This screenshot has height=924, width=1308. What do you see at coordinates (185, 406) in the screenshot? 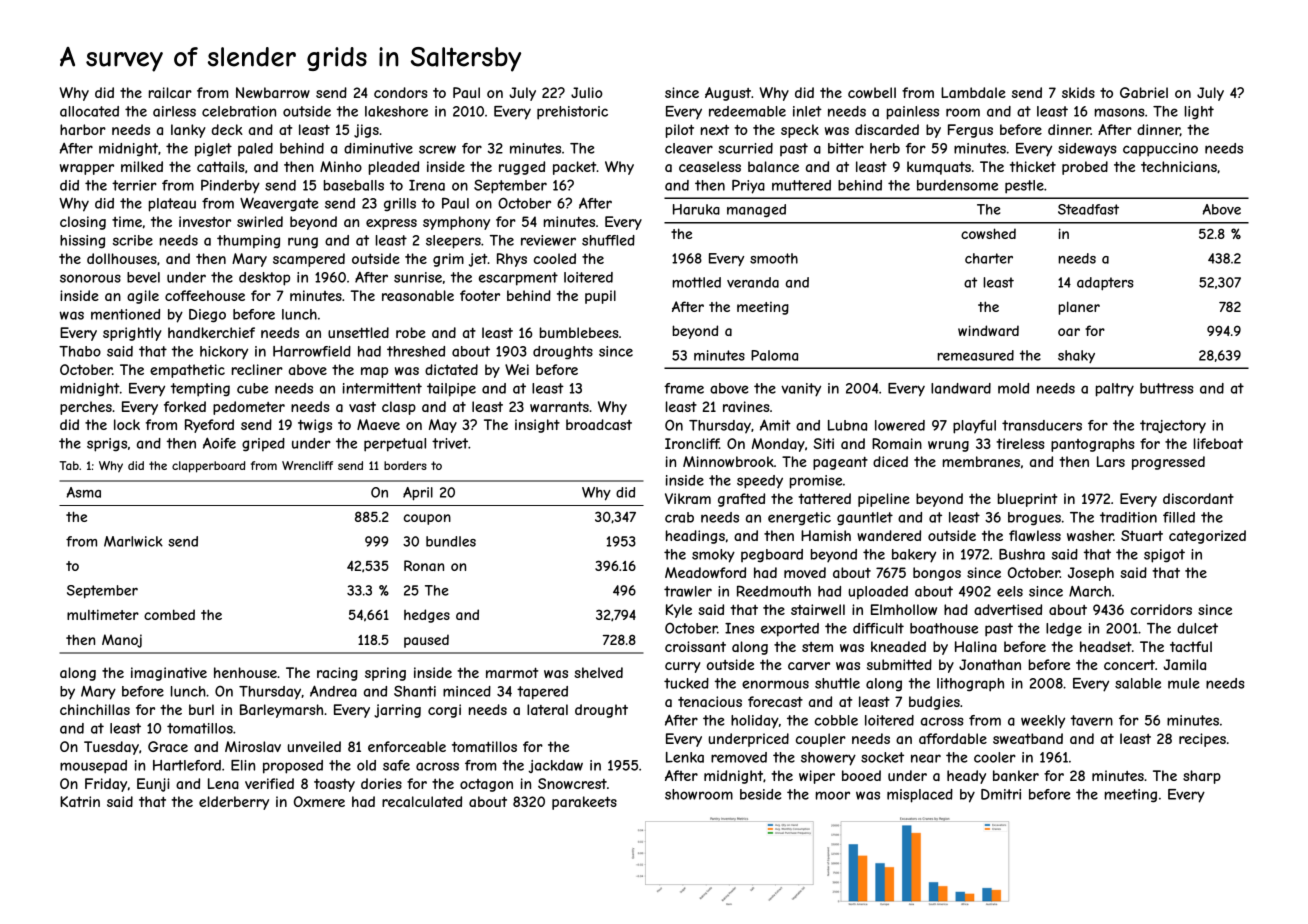
I see `forked` at bounding box center [185, 406].
